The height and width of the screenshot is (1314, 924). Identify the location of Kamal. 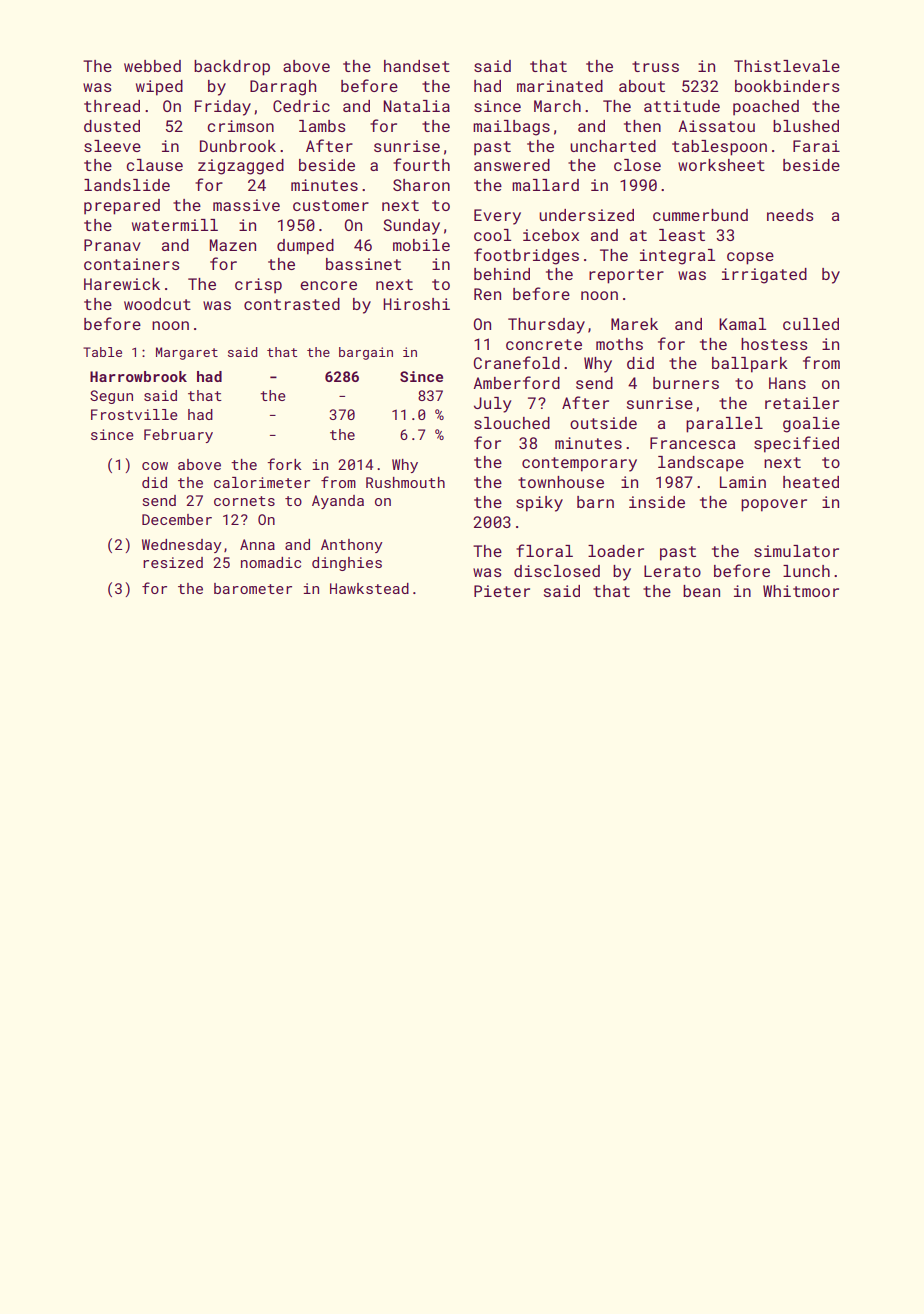
(742, 324).
